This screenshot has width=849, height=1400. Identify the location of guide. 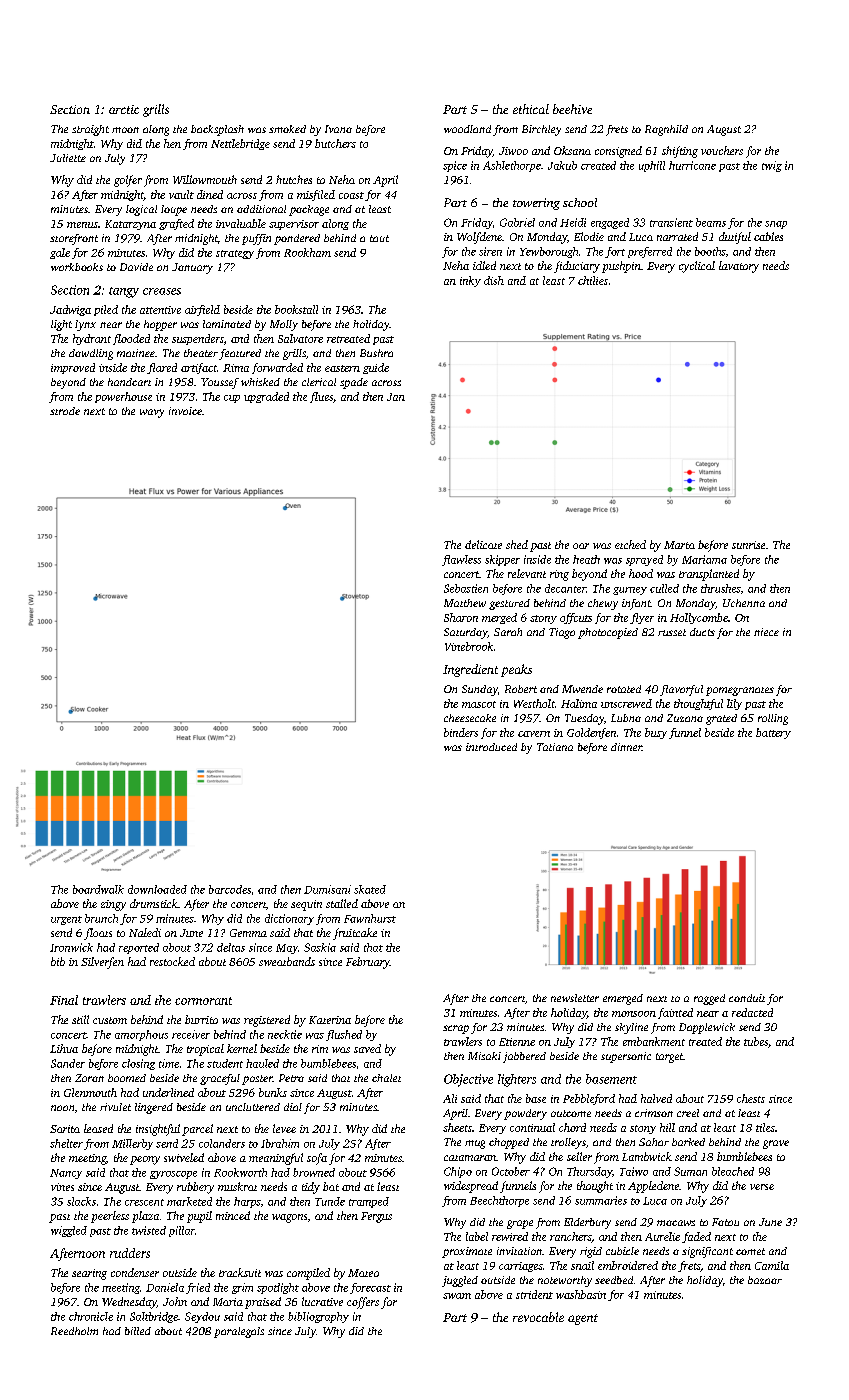
(376, 368).
